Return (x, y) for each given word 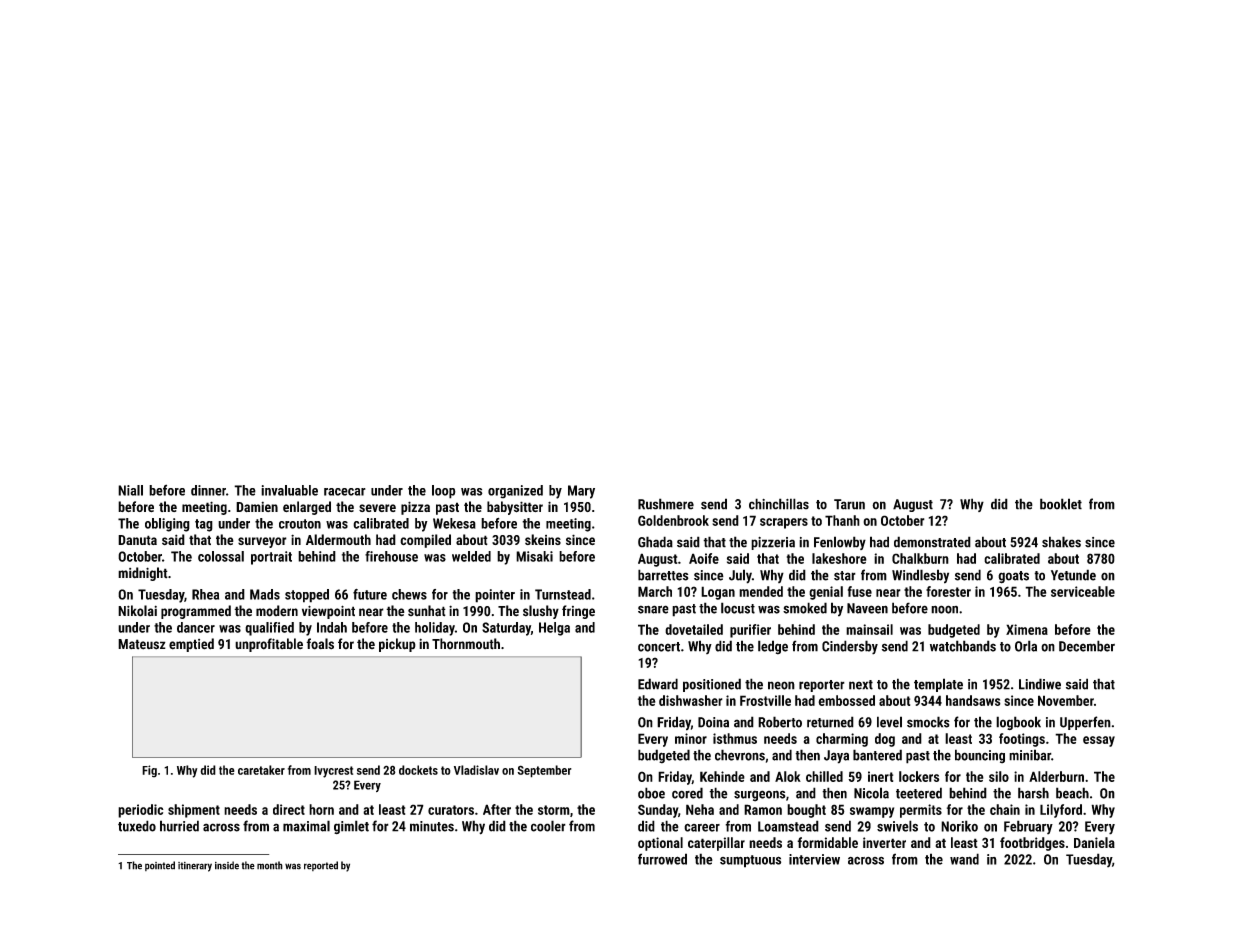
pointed (160, 866)
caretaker (261, 770)
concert (659, 647)
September (544, 771)
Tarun (849, 504)
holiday (435, 629)
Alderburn (1056, 776)
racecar (345, 492)
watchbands (963, 646)
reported (321, 866)
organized (515, 492)
